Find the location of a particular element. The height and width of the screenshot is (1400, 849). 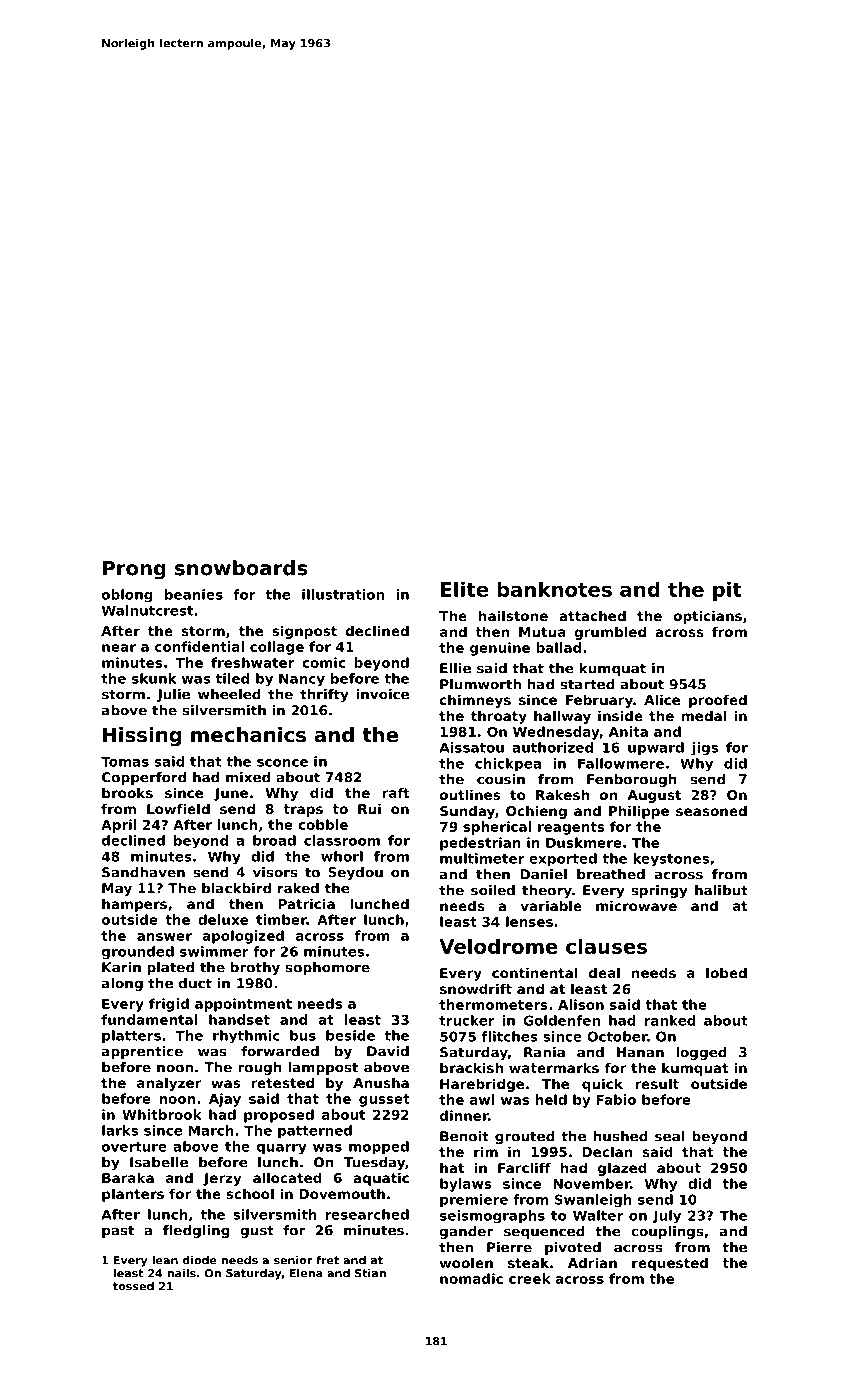

school is located at coordinates (250, 1193).
